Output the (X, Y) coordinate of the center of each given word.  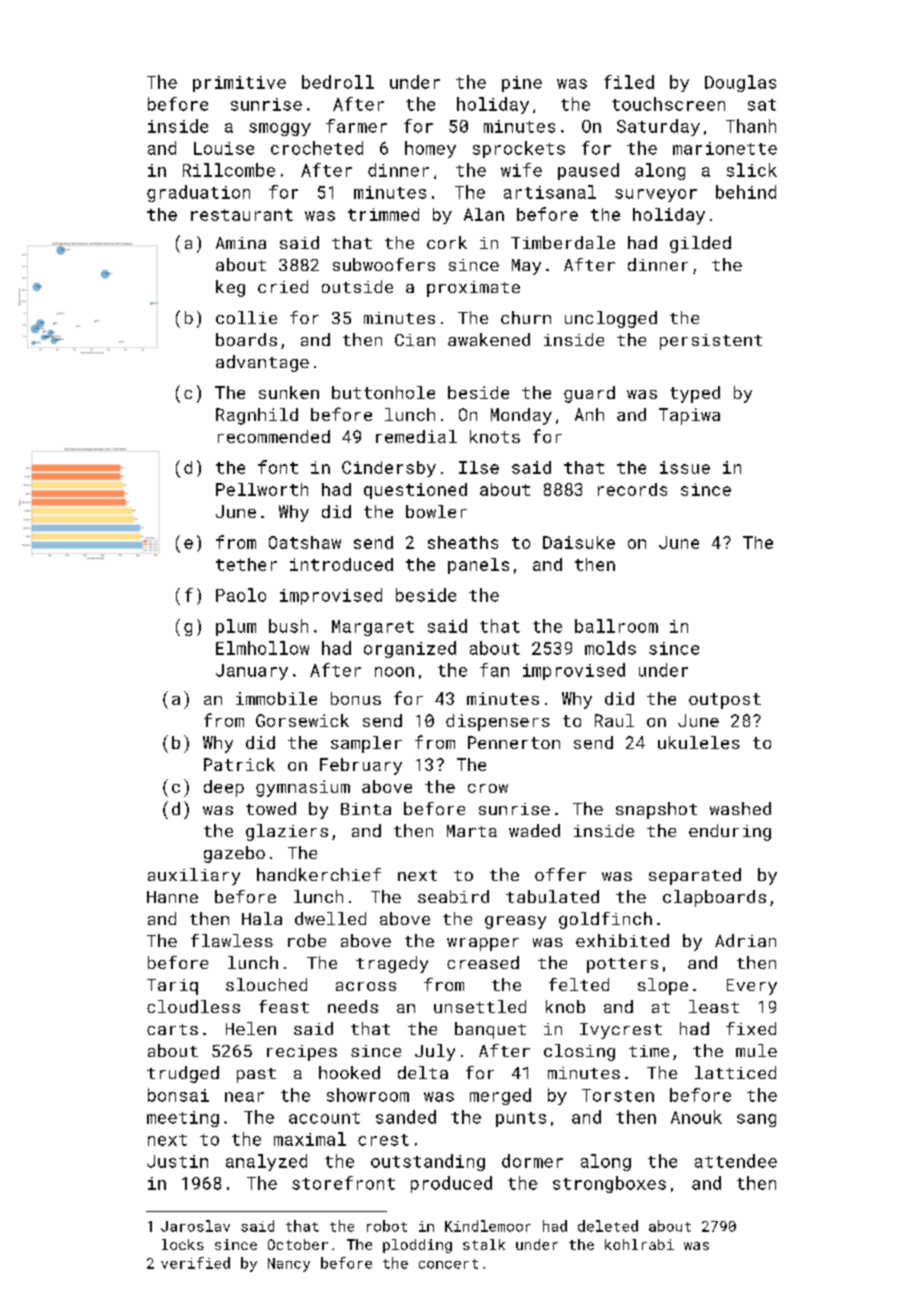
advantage (262, 363)
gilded (700, 244)
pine (522, 84)
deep (224, 788)
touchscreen (668, 104)
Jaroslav (195, 1226)
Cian (415, 340)
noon (394, 672)
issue (685, 467)
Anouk (696, 1117)
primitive (239, 84)
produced (451, 1184)
